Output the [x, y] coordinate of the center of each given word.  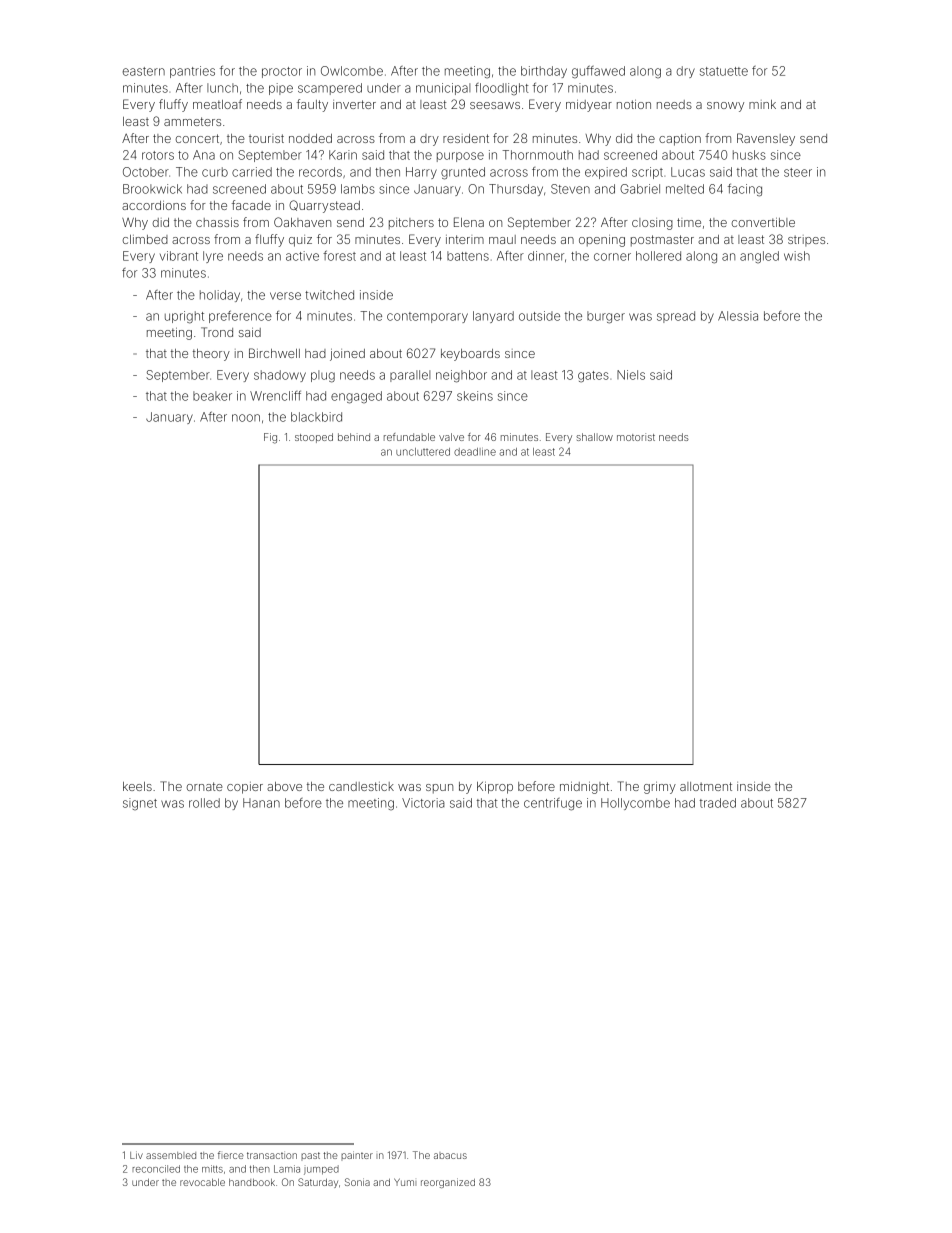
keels [137, 786]
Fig [270, 438]
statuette [724, 71]
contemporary [427, 317]
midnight [584, 788]
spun [439, 789]
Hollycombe [635, 804]
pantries [192, 72]
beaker [212, 396]
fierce [231, 1155]
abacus [450, 1155]
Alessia [738, 316]
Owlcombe [352, 71]
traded [718, 803]
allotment [706, 786]
